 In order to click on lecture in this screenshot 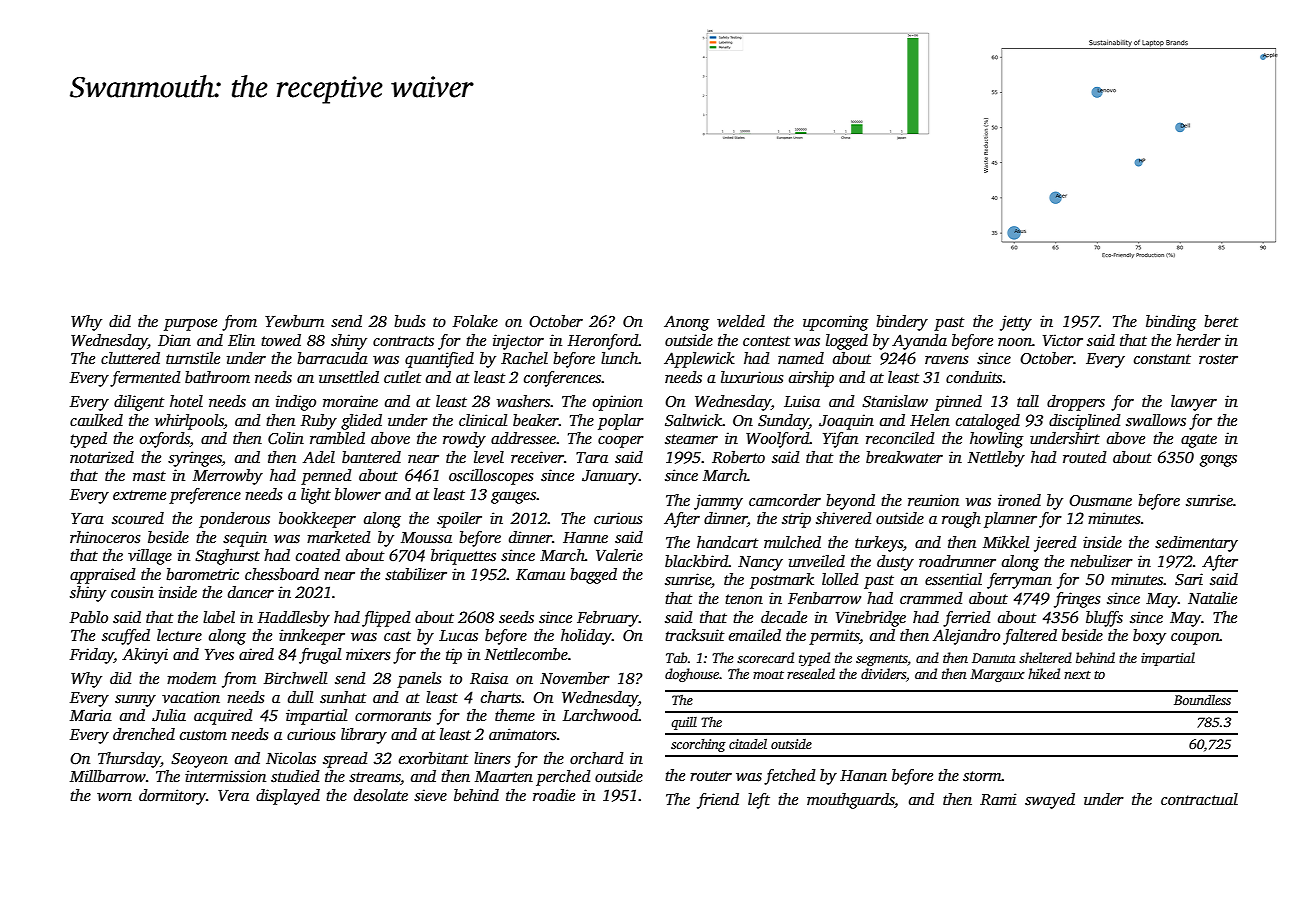, I will do `click(179, 635)`.
